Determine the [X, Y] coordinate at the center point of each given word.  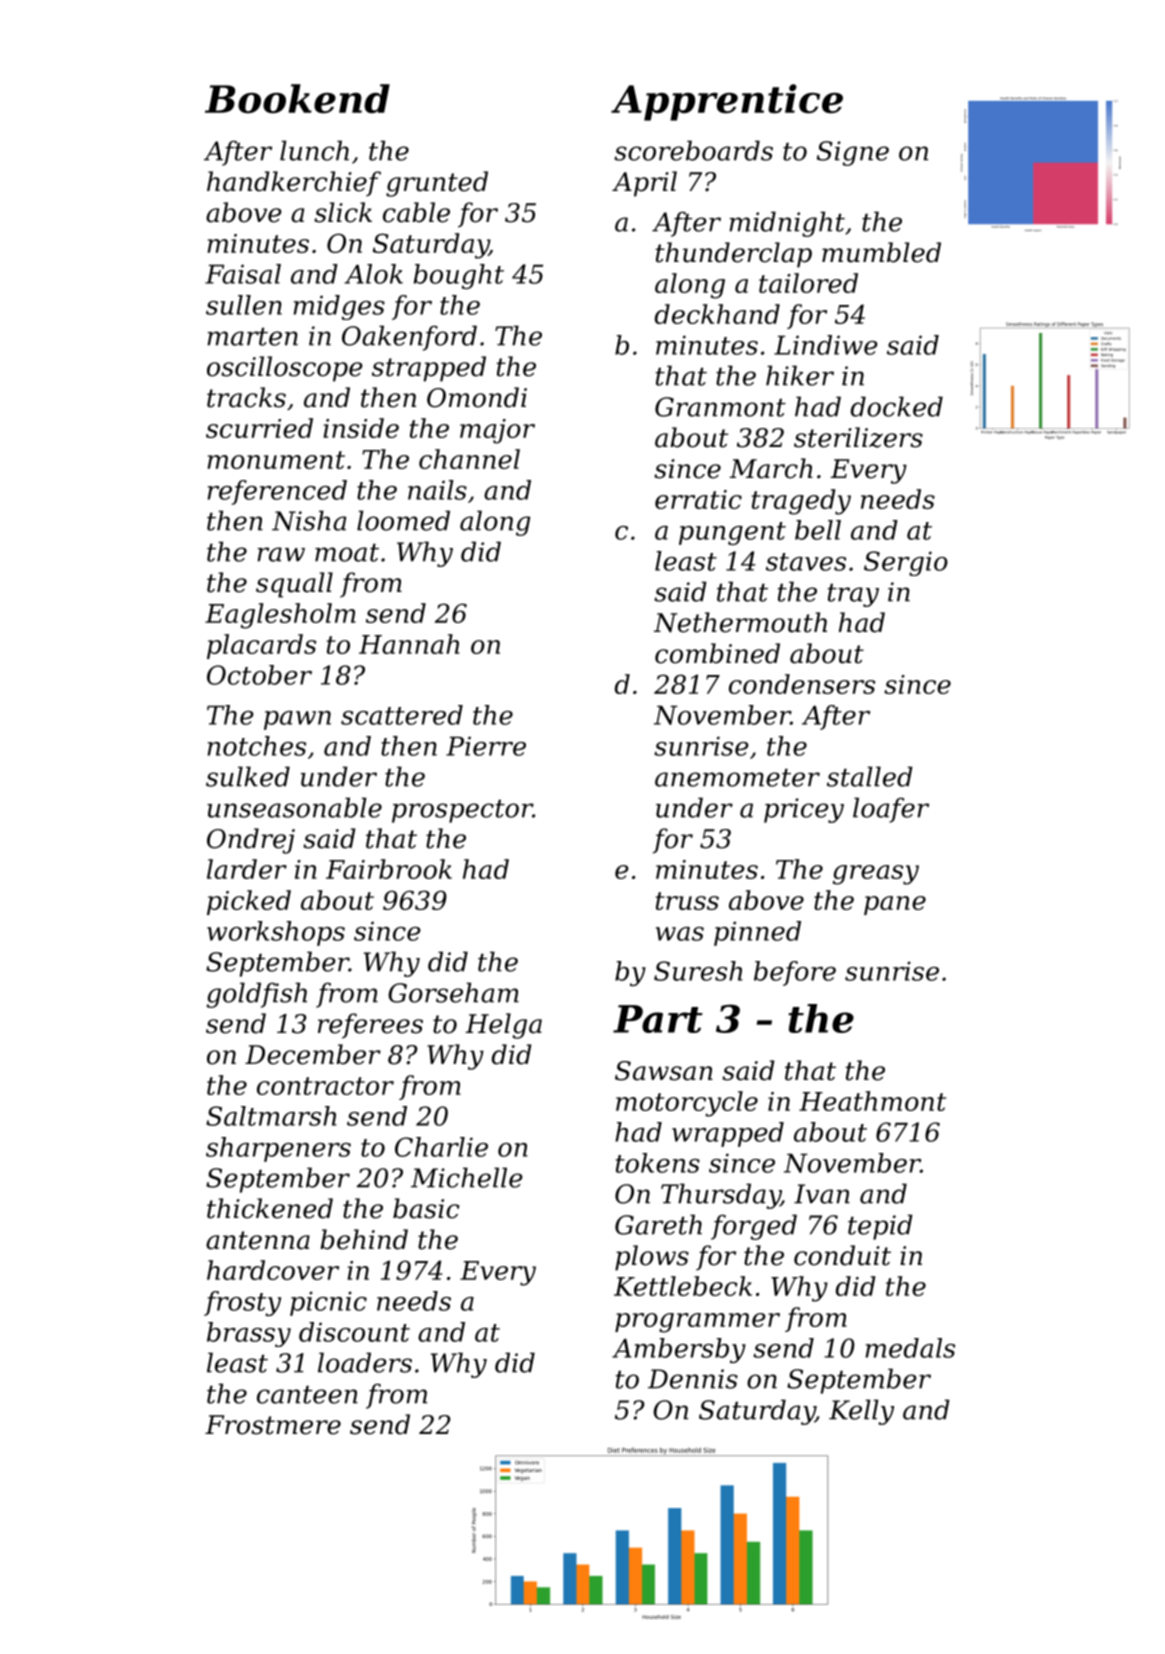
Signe [853, 153]
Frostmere [273, 1425]
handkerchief [294, 184]
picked [249, 902]
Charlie [441, 1147]
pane [895, 905]
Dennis [693, 1379]
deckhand [717, 314]
